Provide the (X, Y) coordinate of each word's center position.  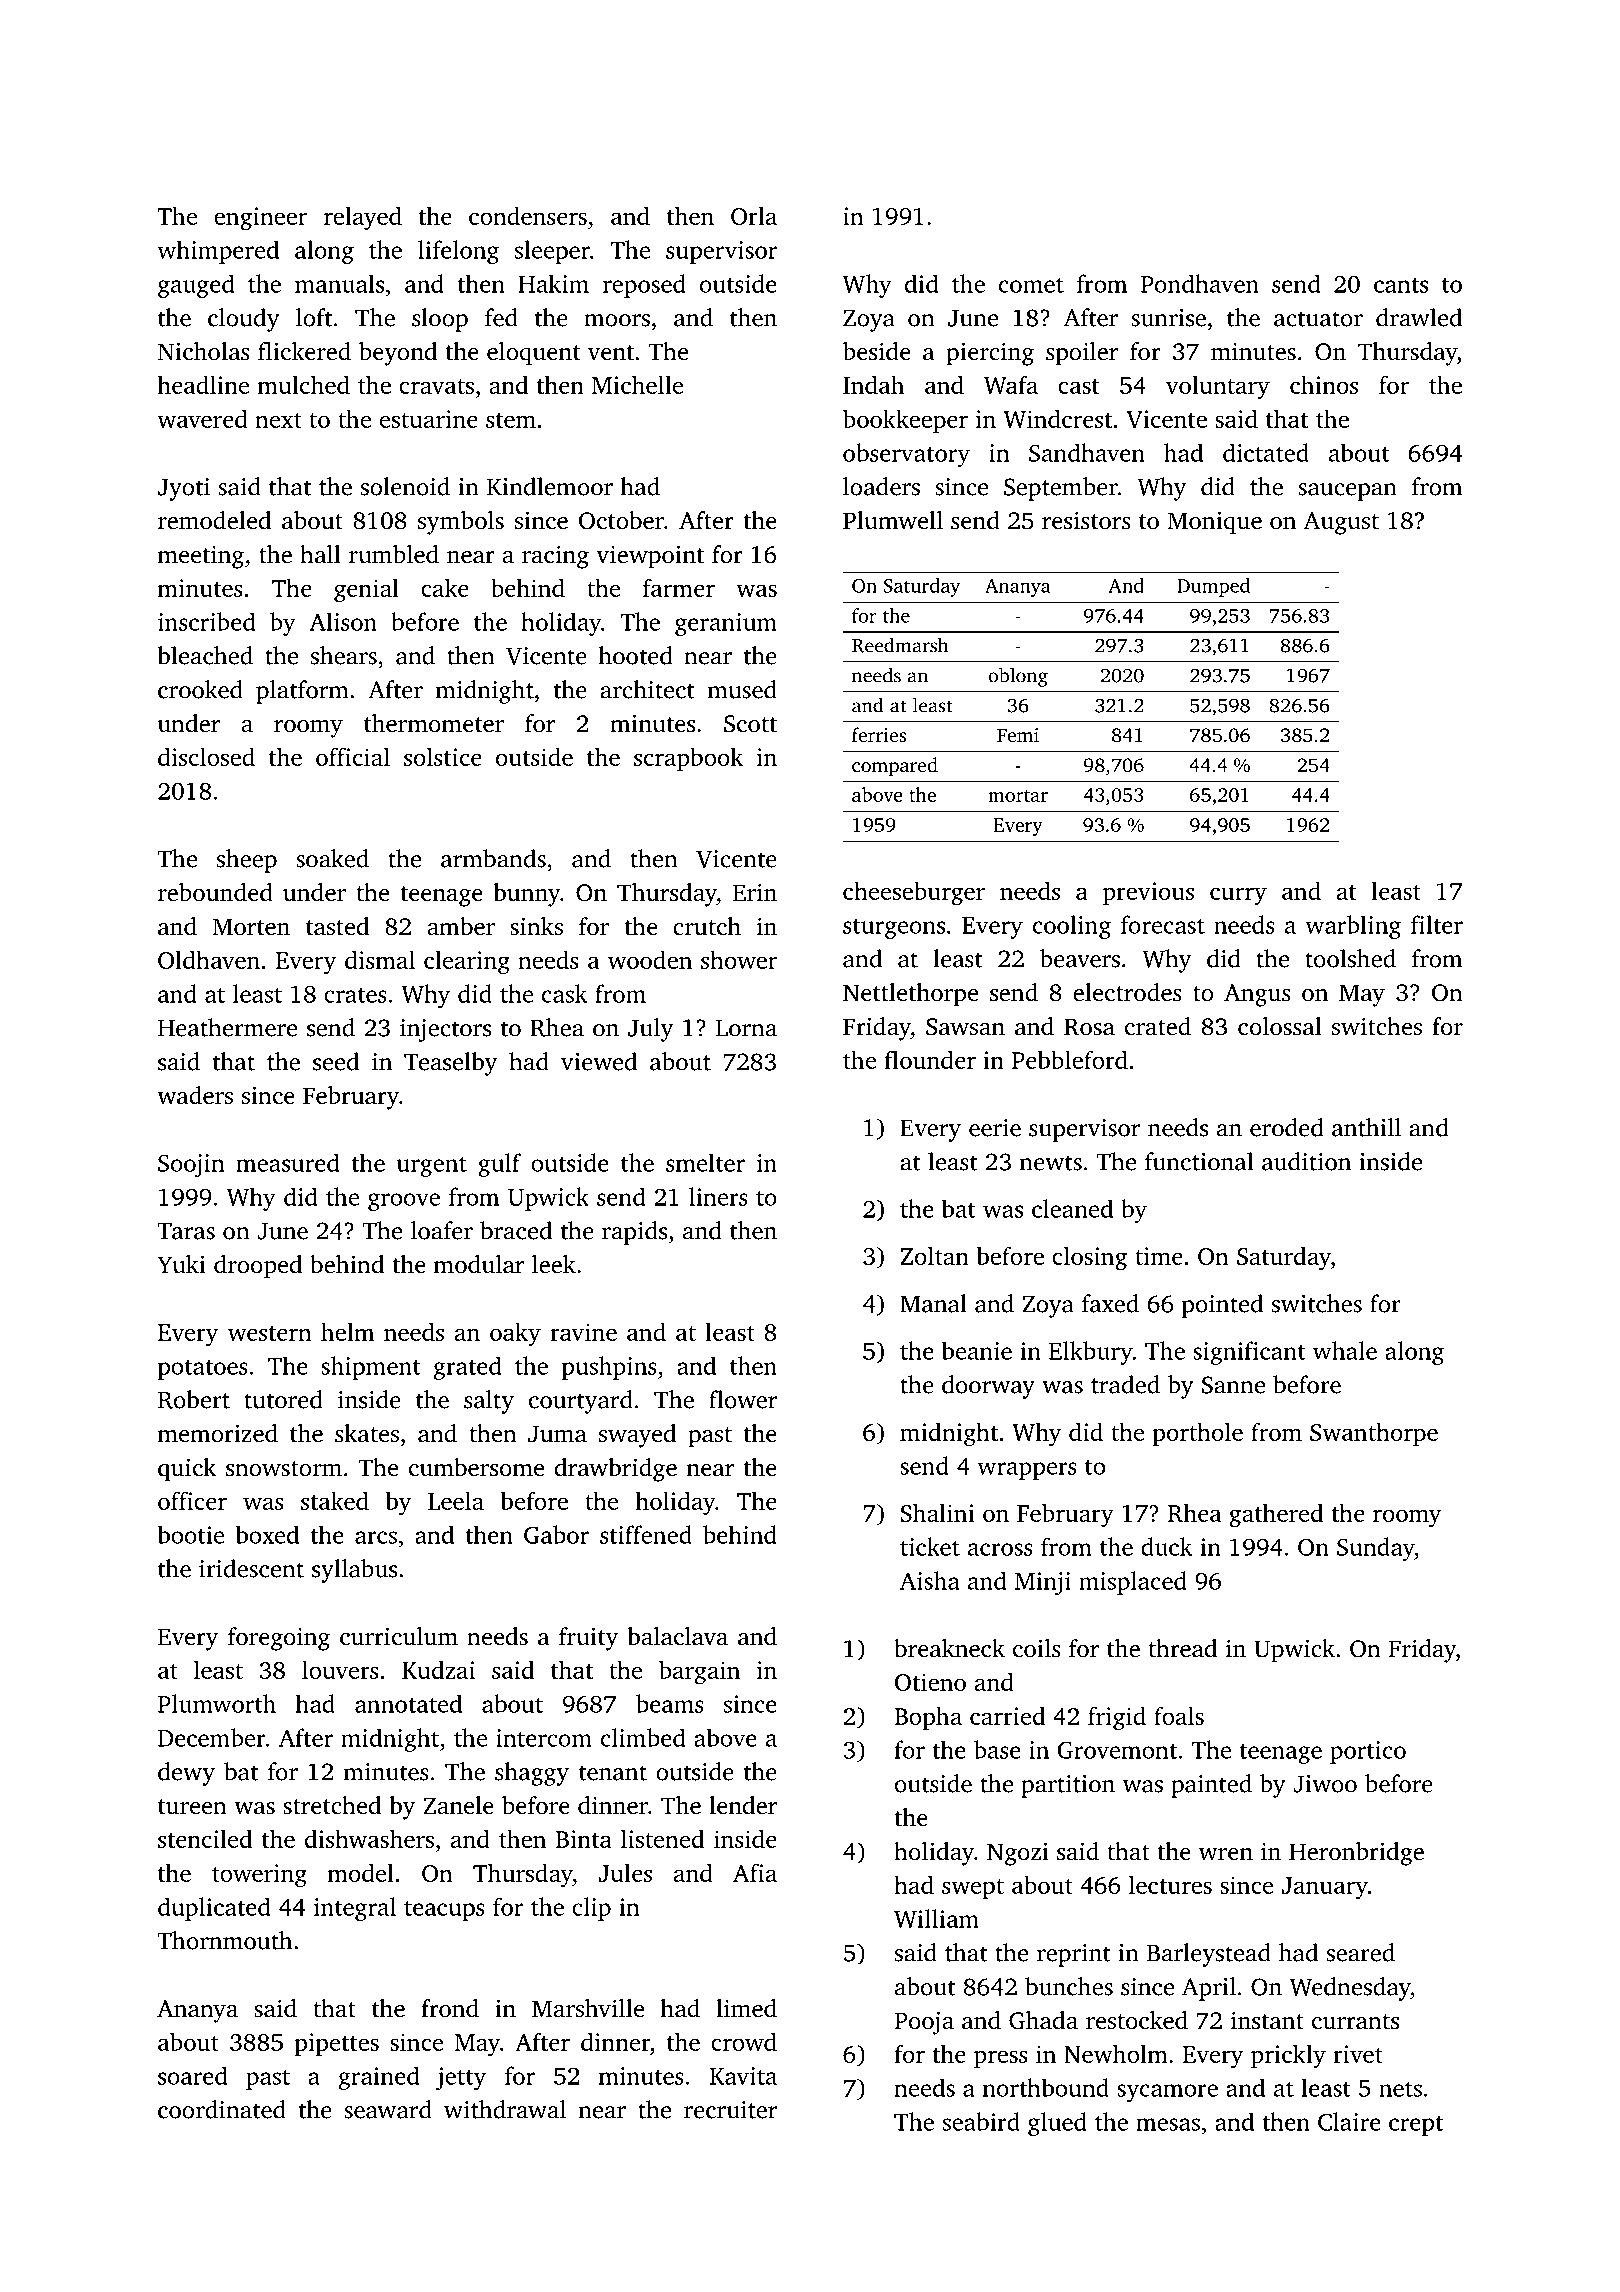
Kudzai (438, 1670)
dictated (1266, 452)
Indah (873, 384)
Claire (1349, 2121)
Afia (755, 1873)
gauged (196, 286)
